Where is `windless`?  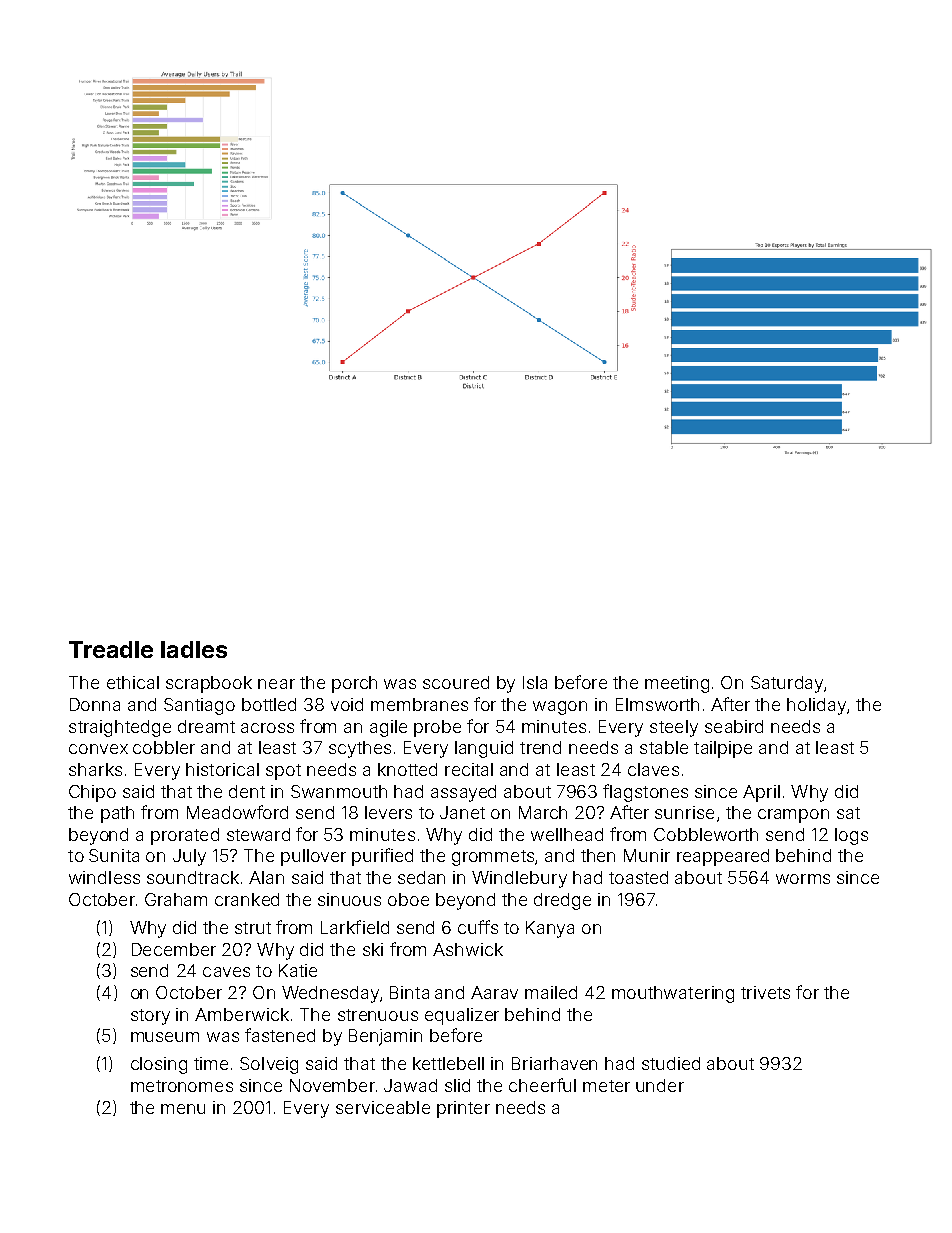 windless is located at coordinates (104, 877).
